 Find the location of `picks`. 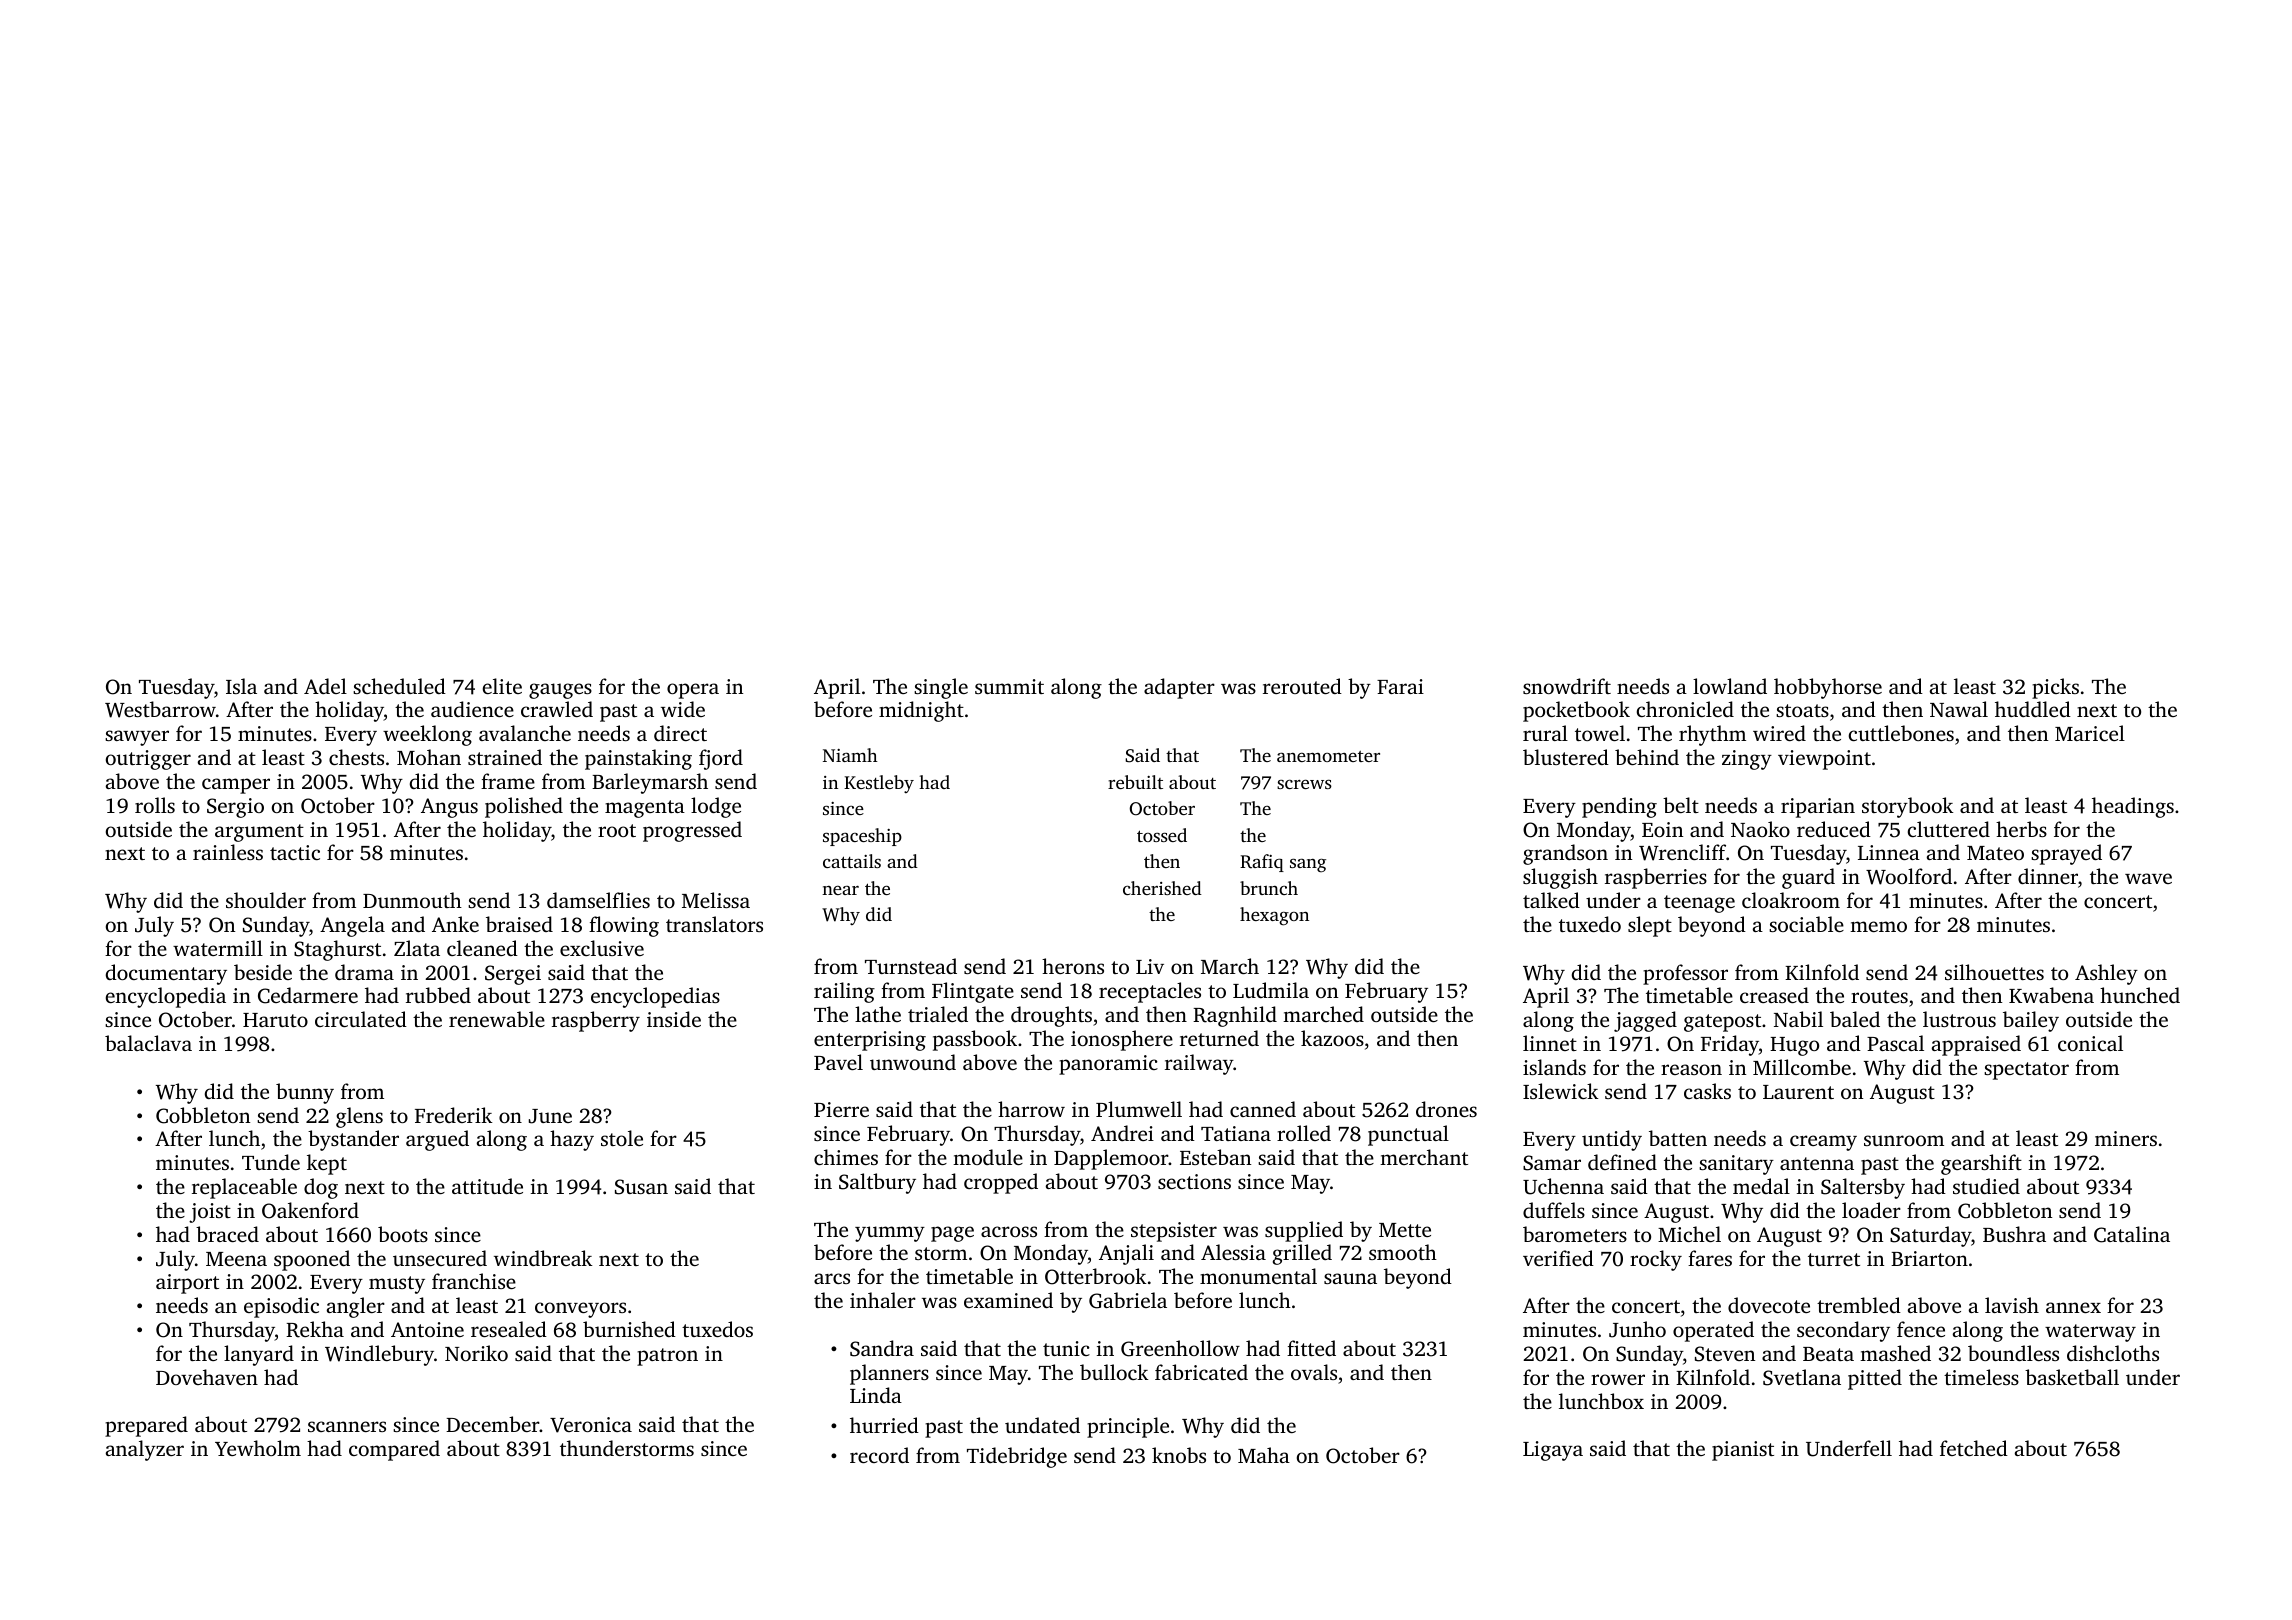

picks is located at coordinates (2055, 688).
